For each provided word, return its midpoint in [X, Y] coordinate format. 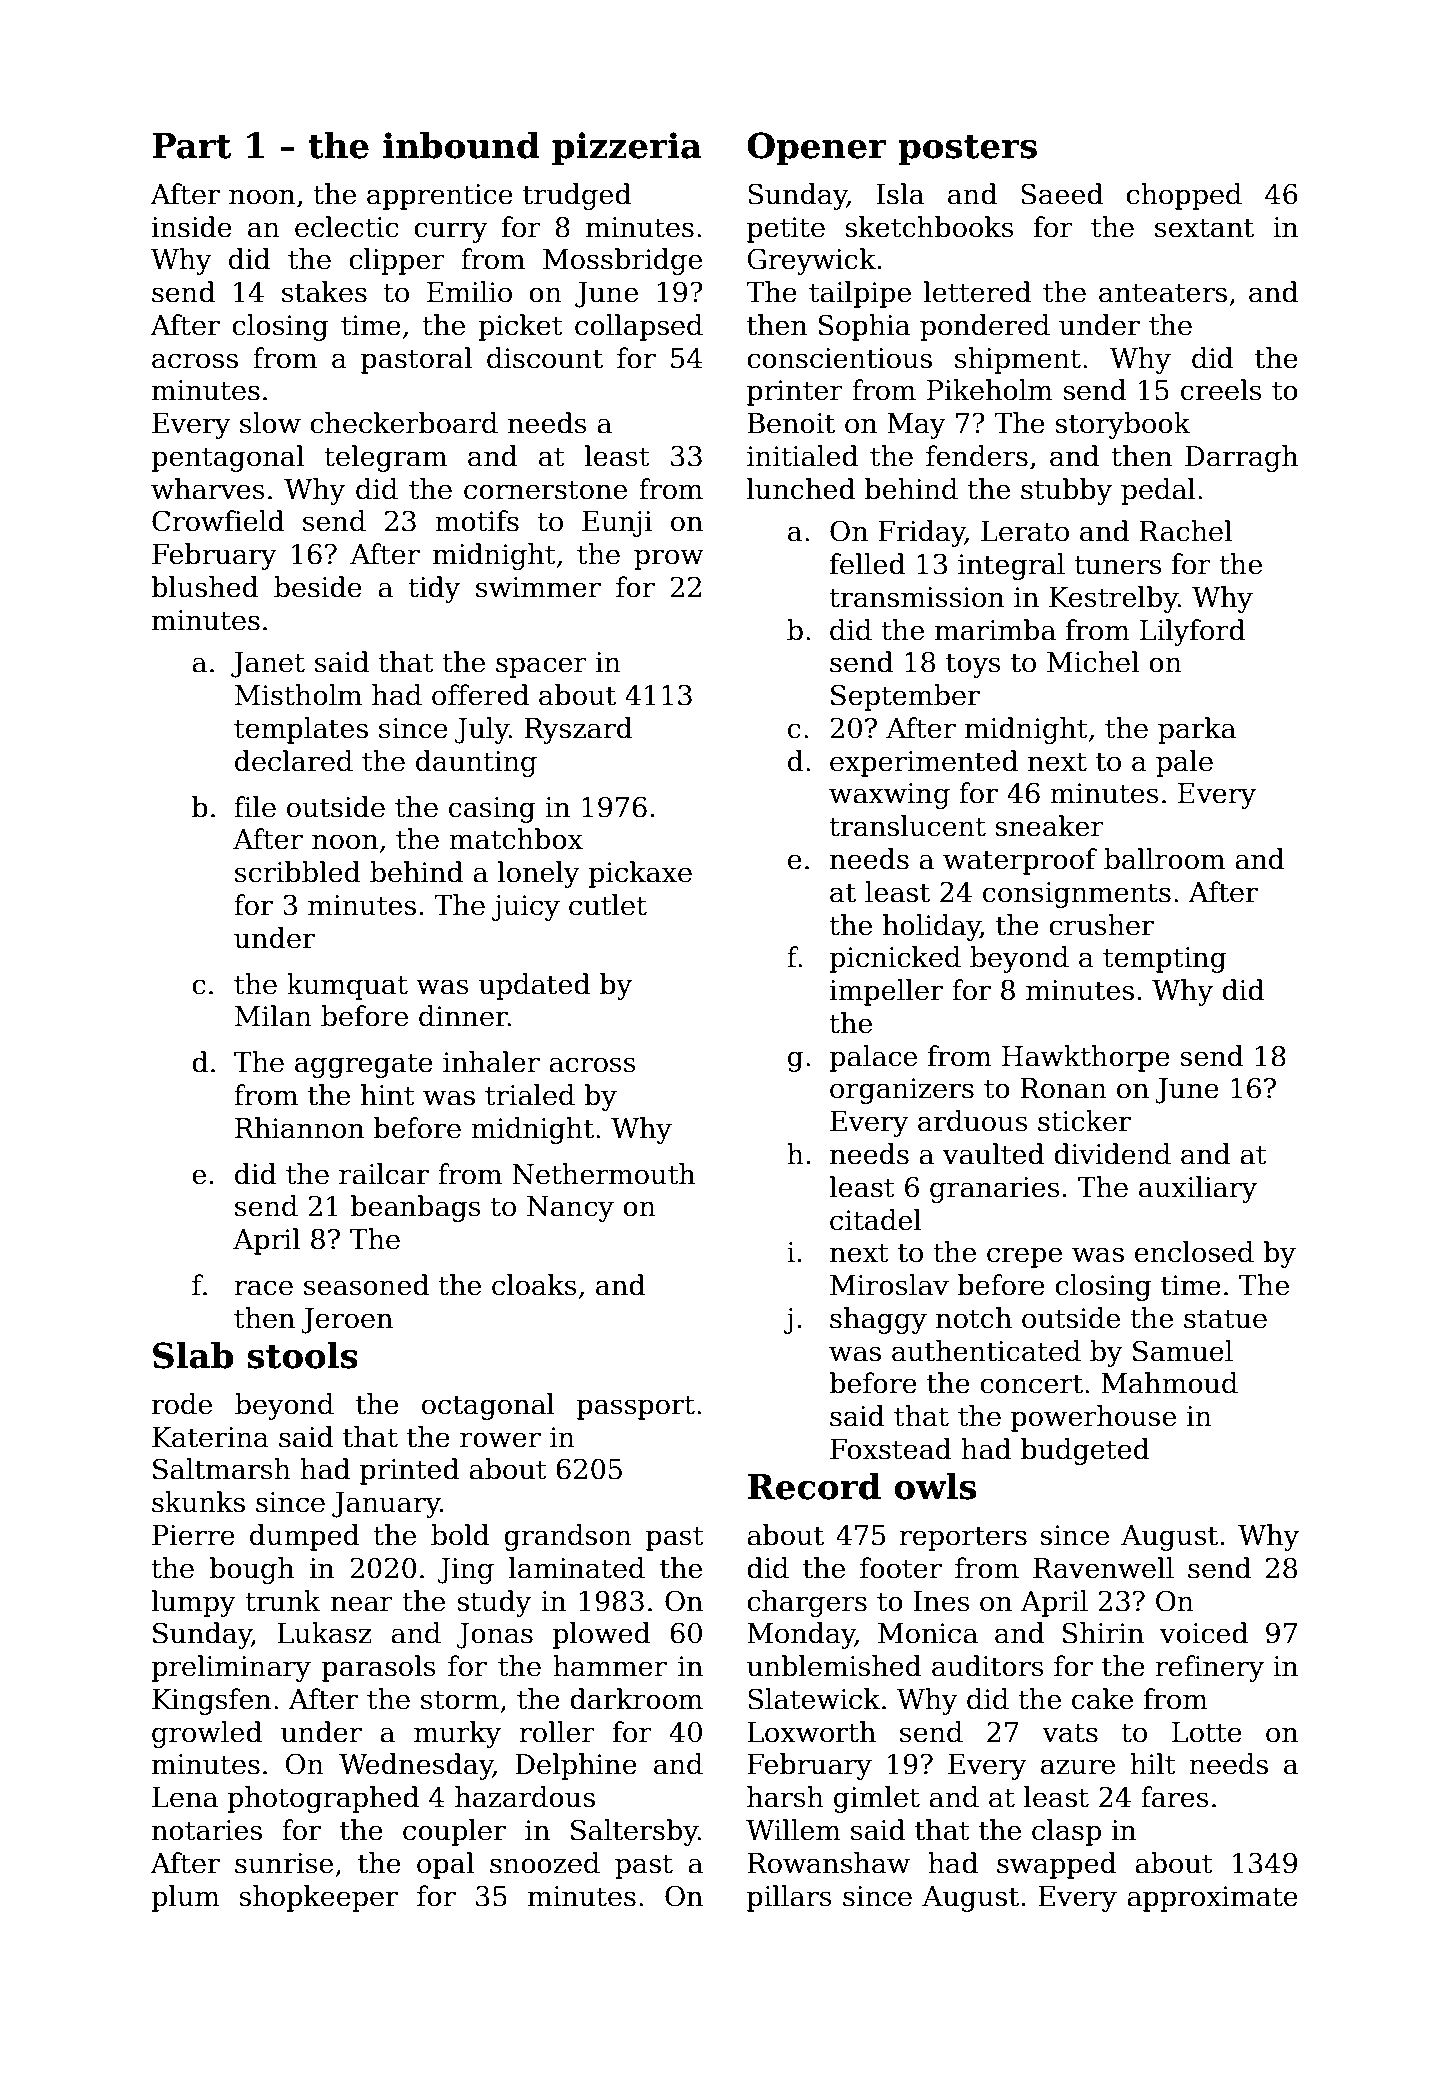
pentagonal [227, 458]
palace [873, 1058]
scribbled [298, 872]
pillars [789, 1898]
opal [445, 1865]
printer [795, 393]
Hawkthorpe [1086, 1058]
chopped [1184, 196]
